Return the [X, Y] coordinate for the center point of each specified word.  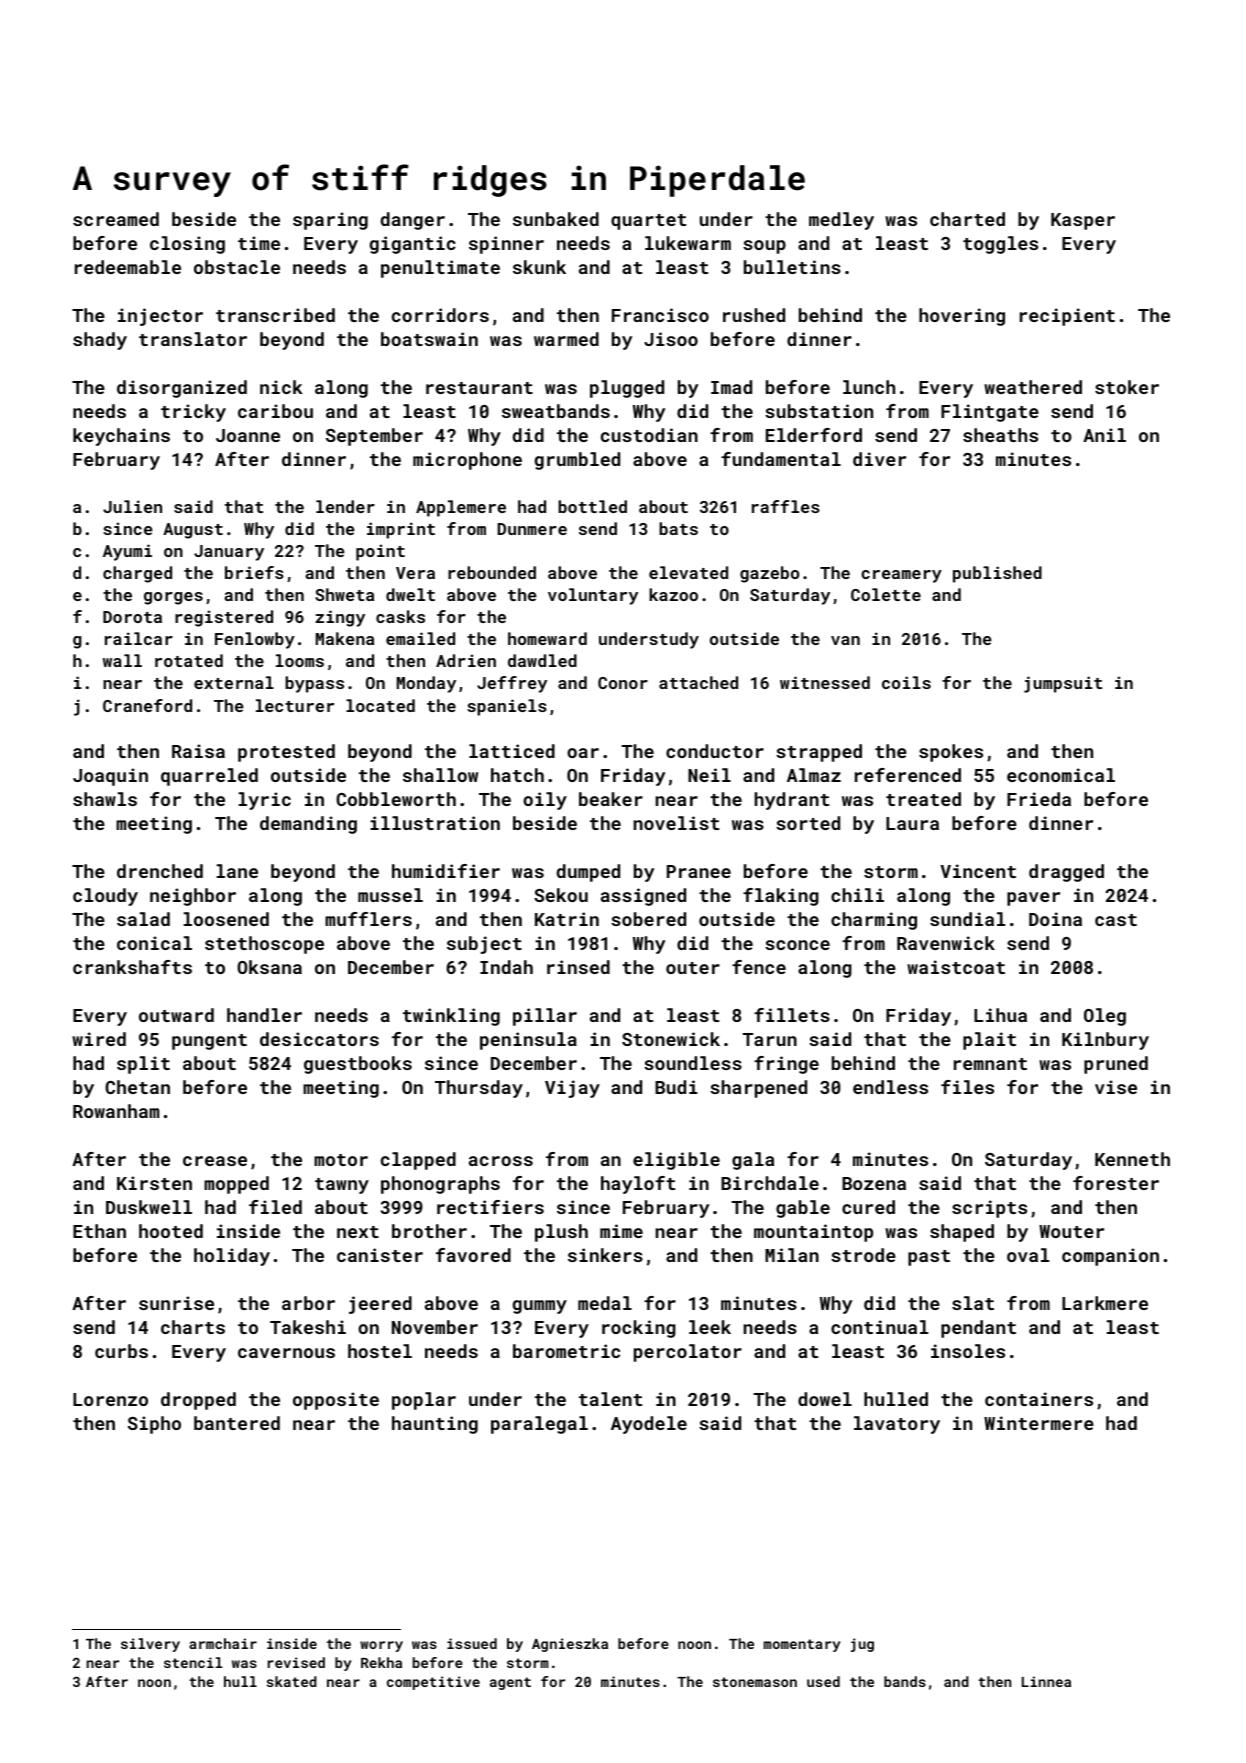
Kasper [1083, 221]
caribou [275, 411]
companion [1110, 1257]
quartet [648, 222]
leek [710, 1327]
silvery [150, 1645]
